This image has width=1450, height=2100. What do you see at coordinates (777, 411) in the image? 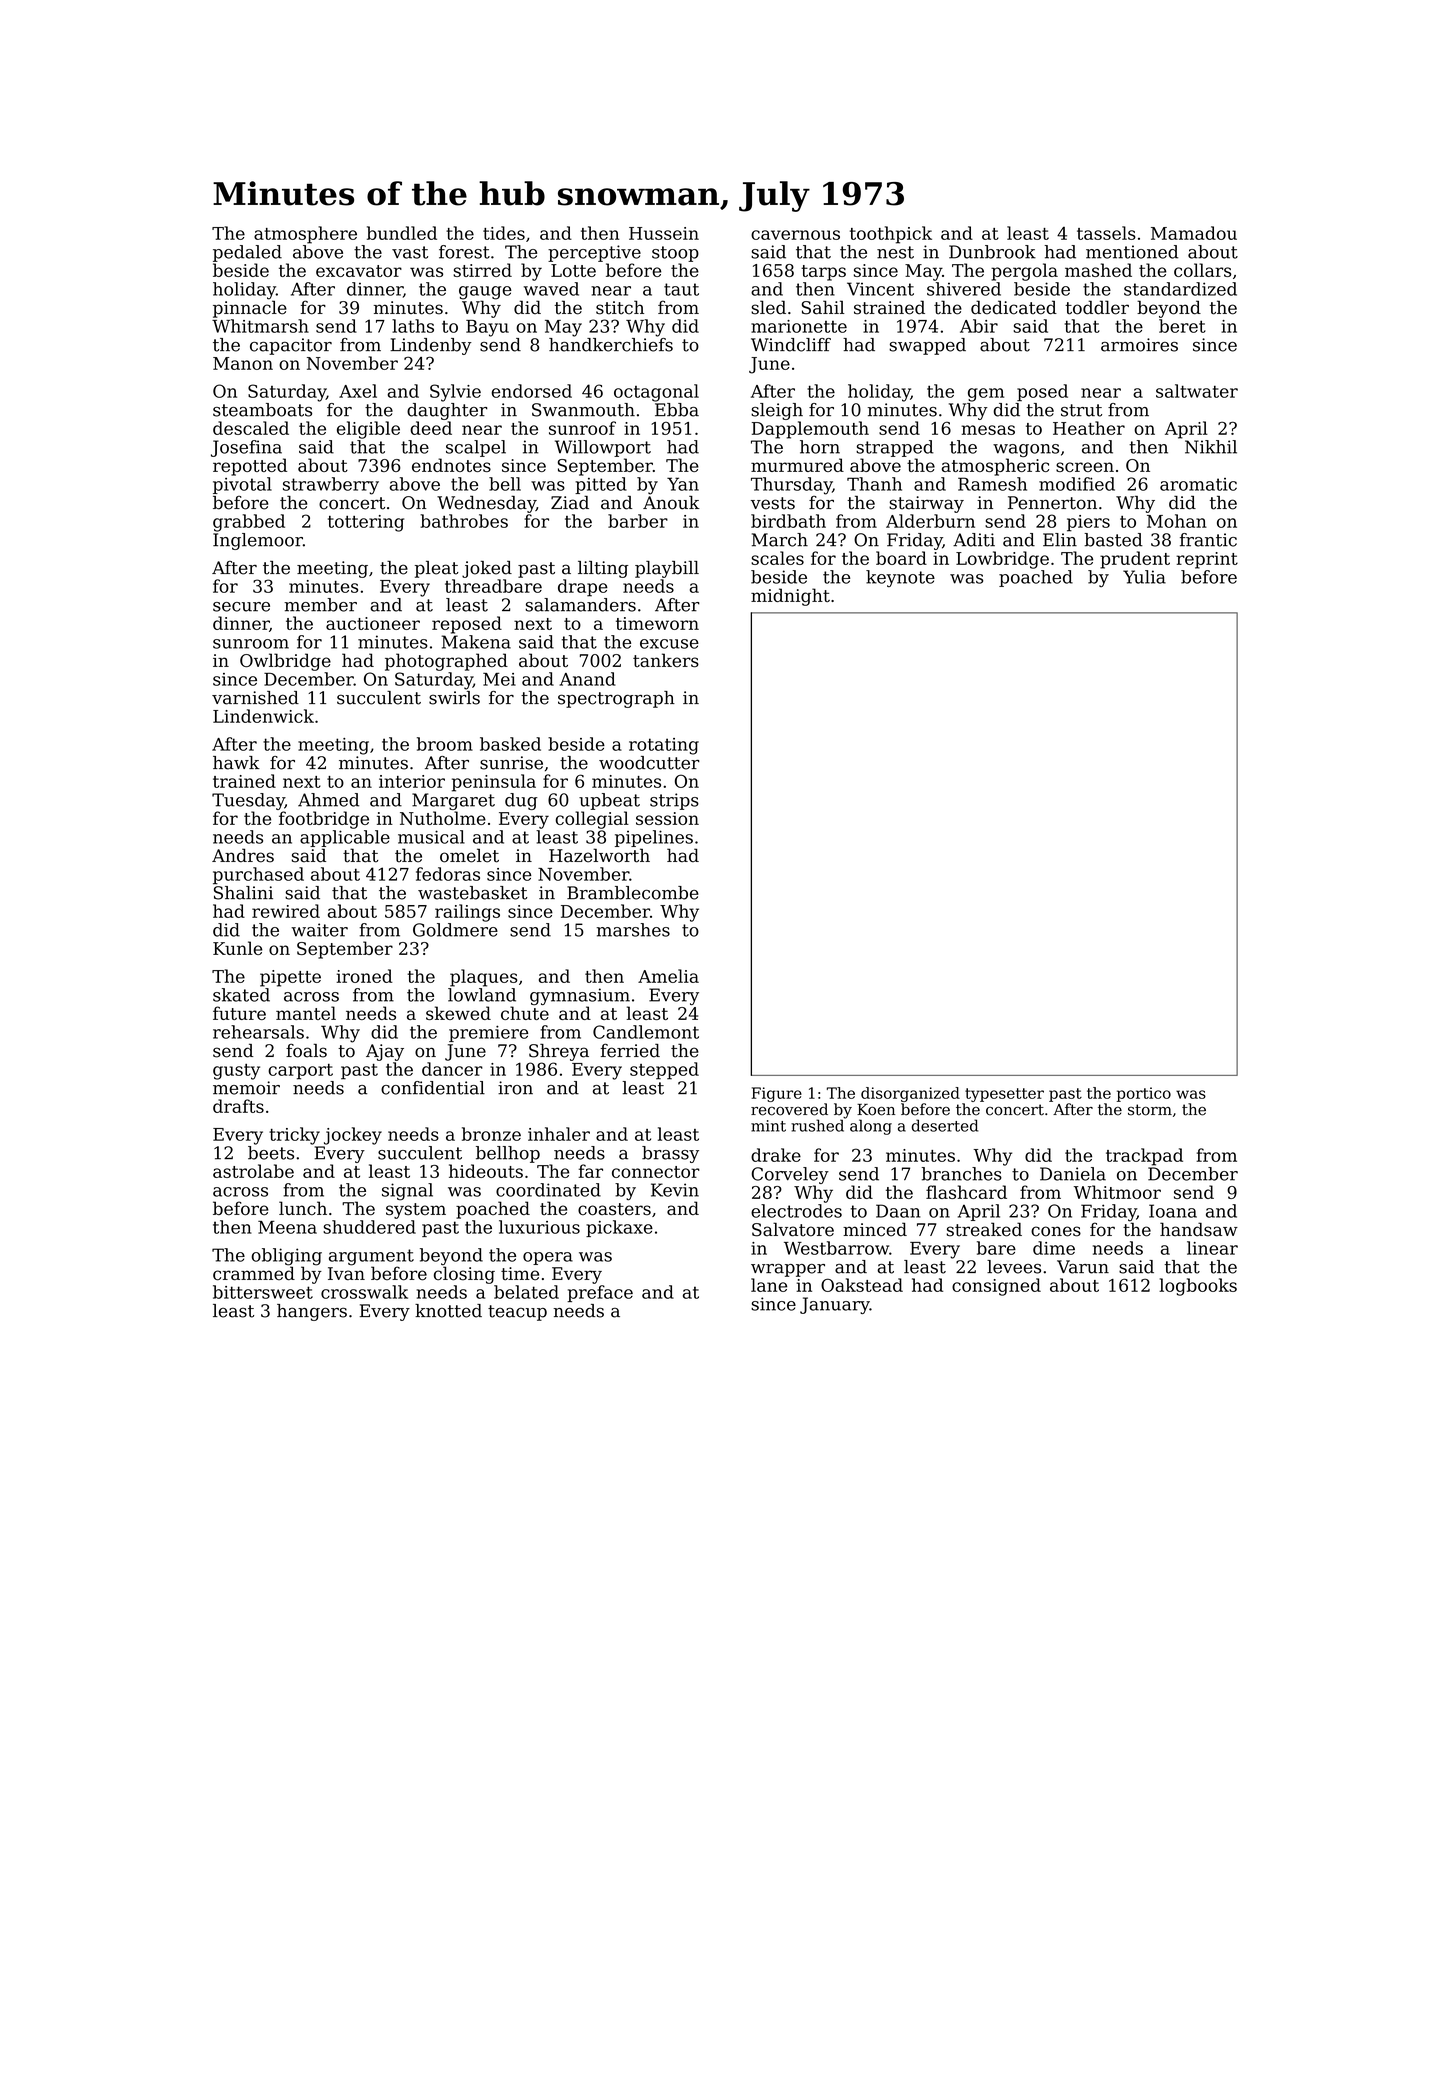
I see `sleigh` at bounding box center [777, 411].
